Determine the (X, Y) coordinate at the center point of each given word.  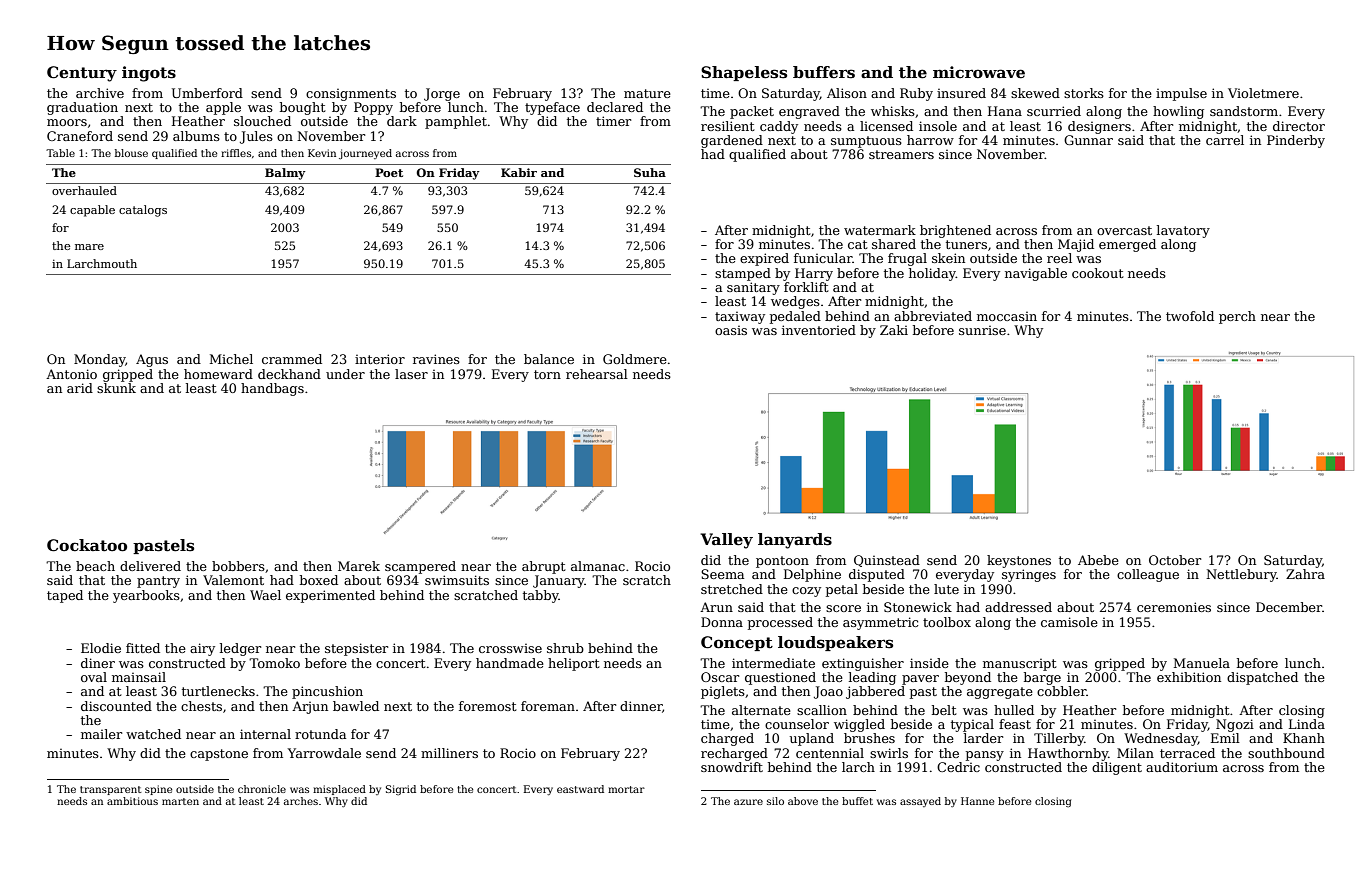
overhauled (84, 190)
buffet (857, 801)
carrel (1225, 140)
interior (380, 359)
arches (301, 801)
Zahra (1305, 574)
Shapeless (744, 73)
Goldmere (635, 359)
